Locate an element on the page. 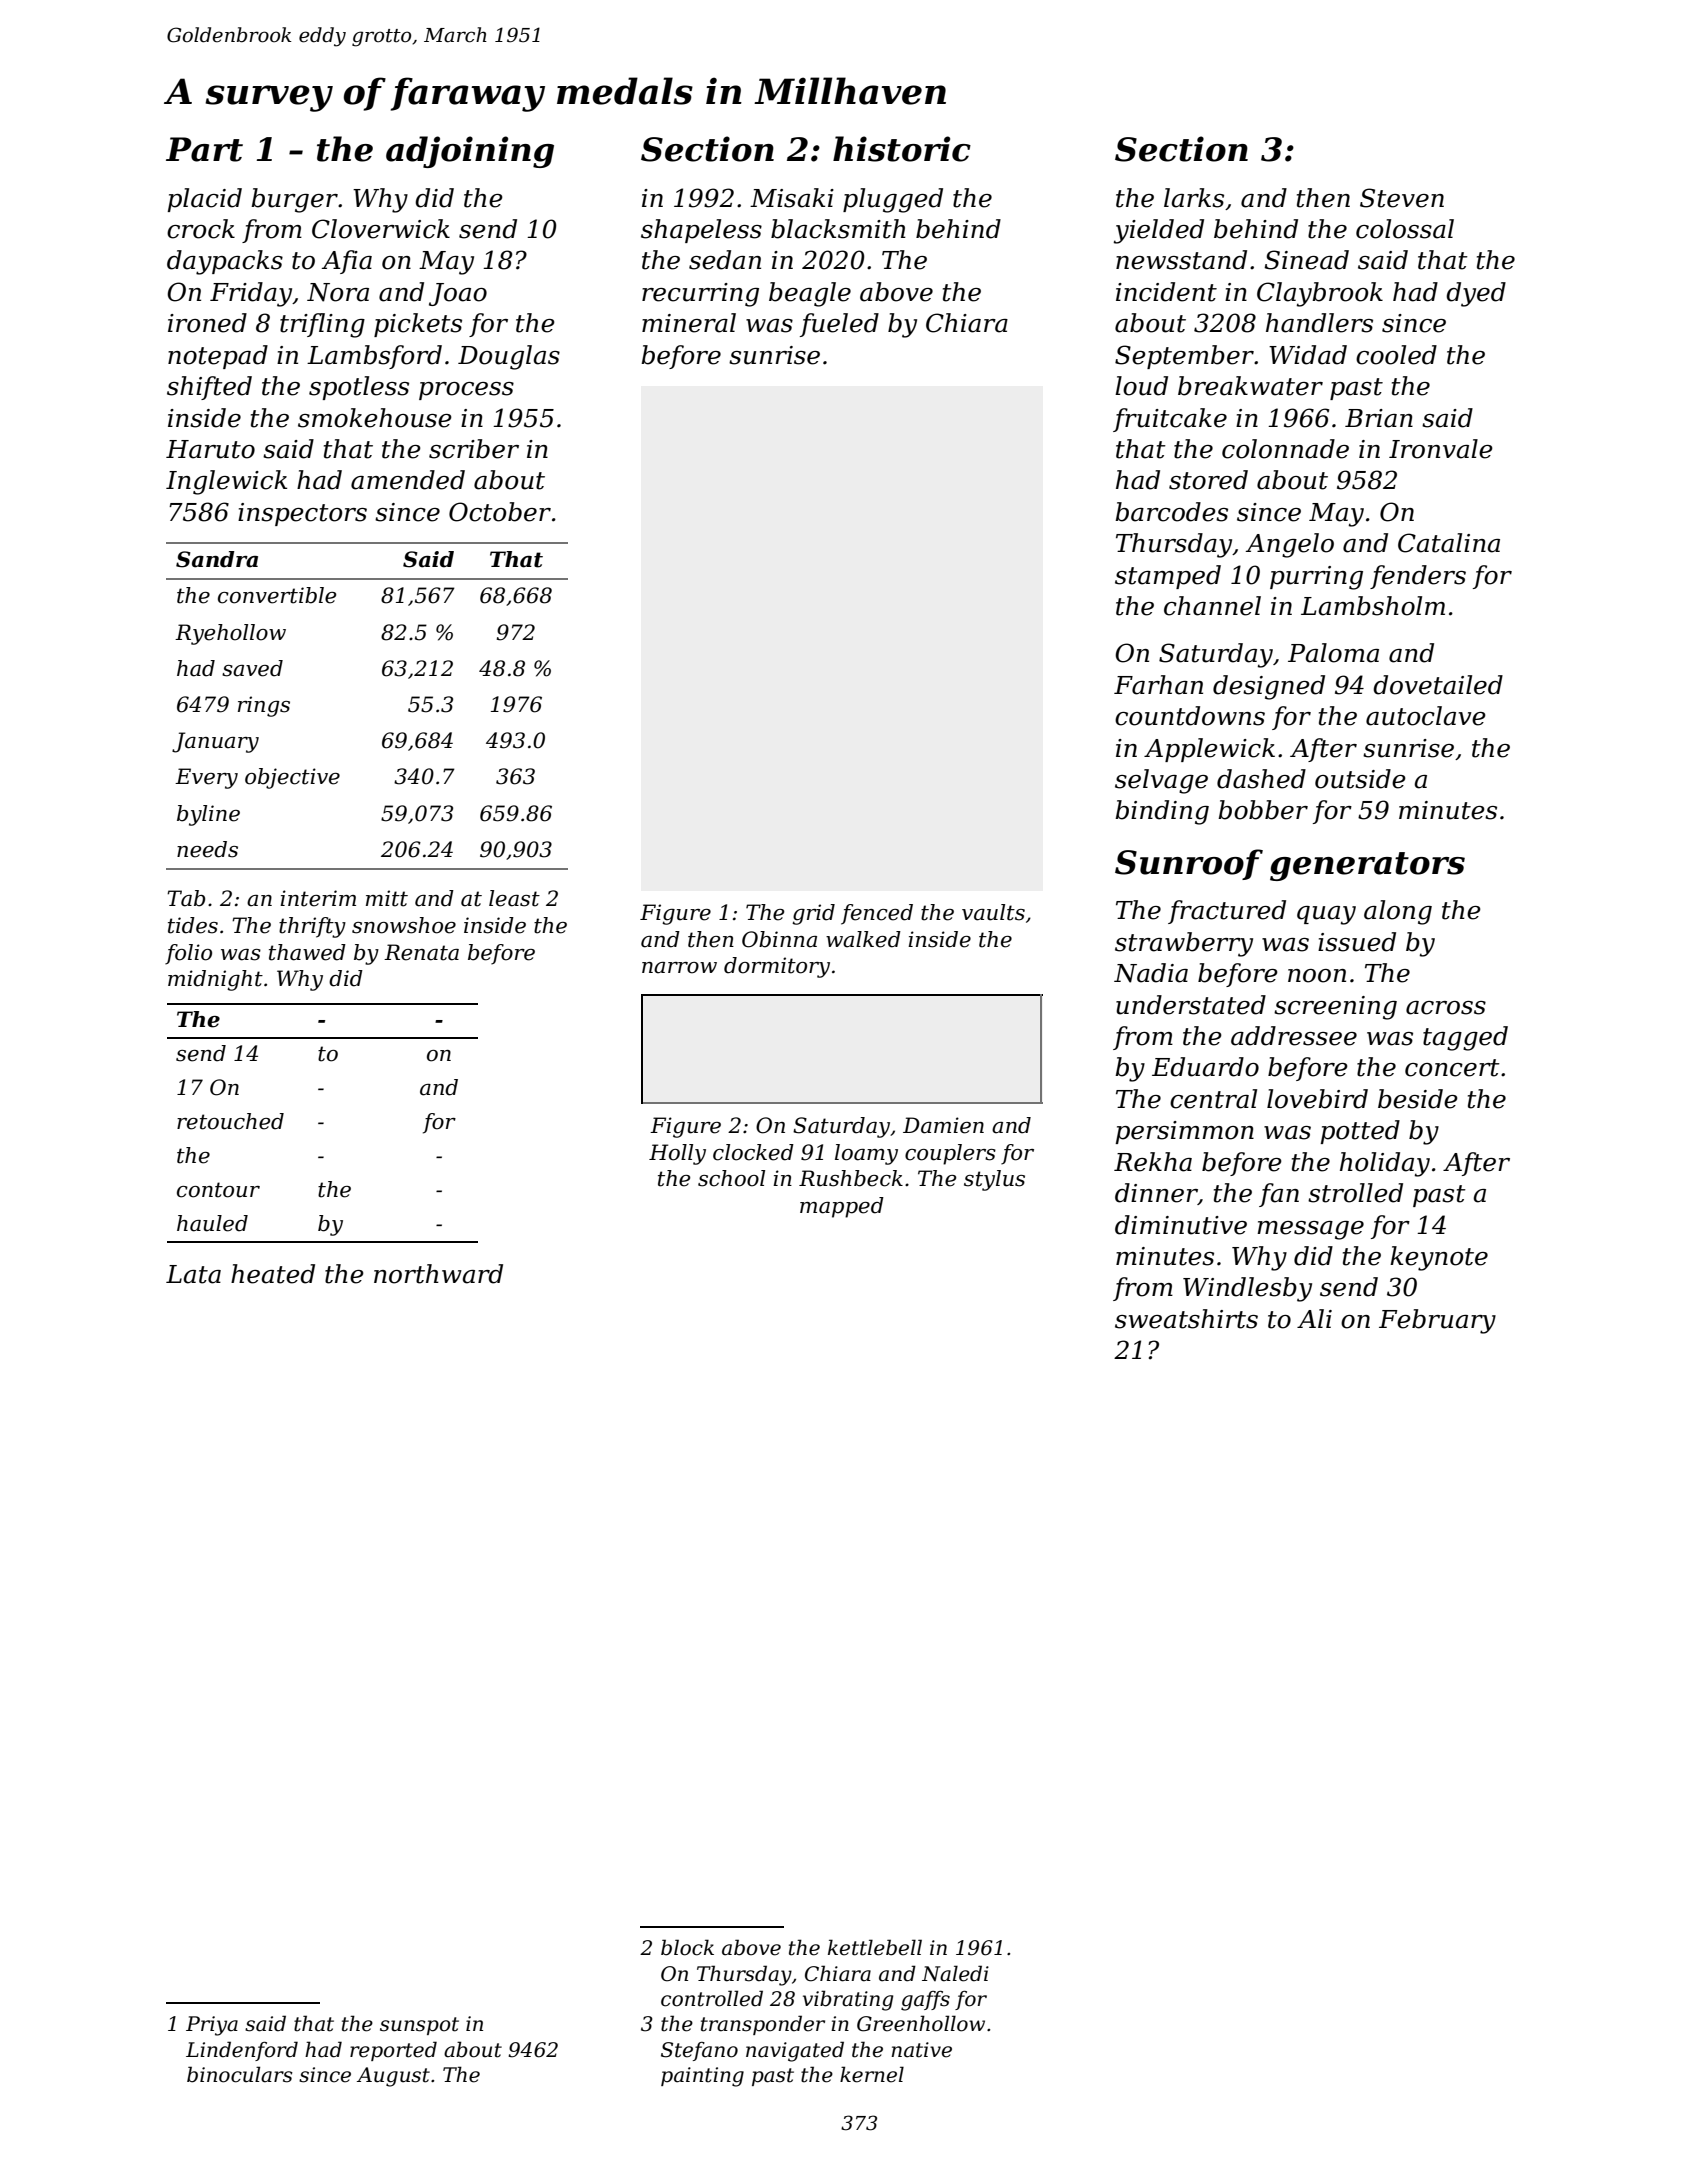 The width and height of the document is (1683, 2178). native is located at coordinates (921, 2050).
